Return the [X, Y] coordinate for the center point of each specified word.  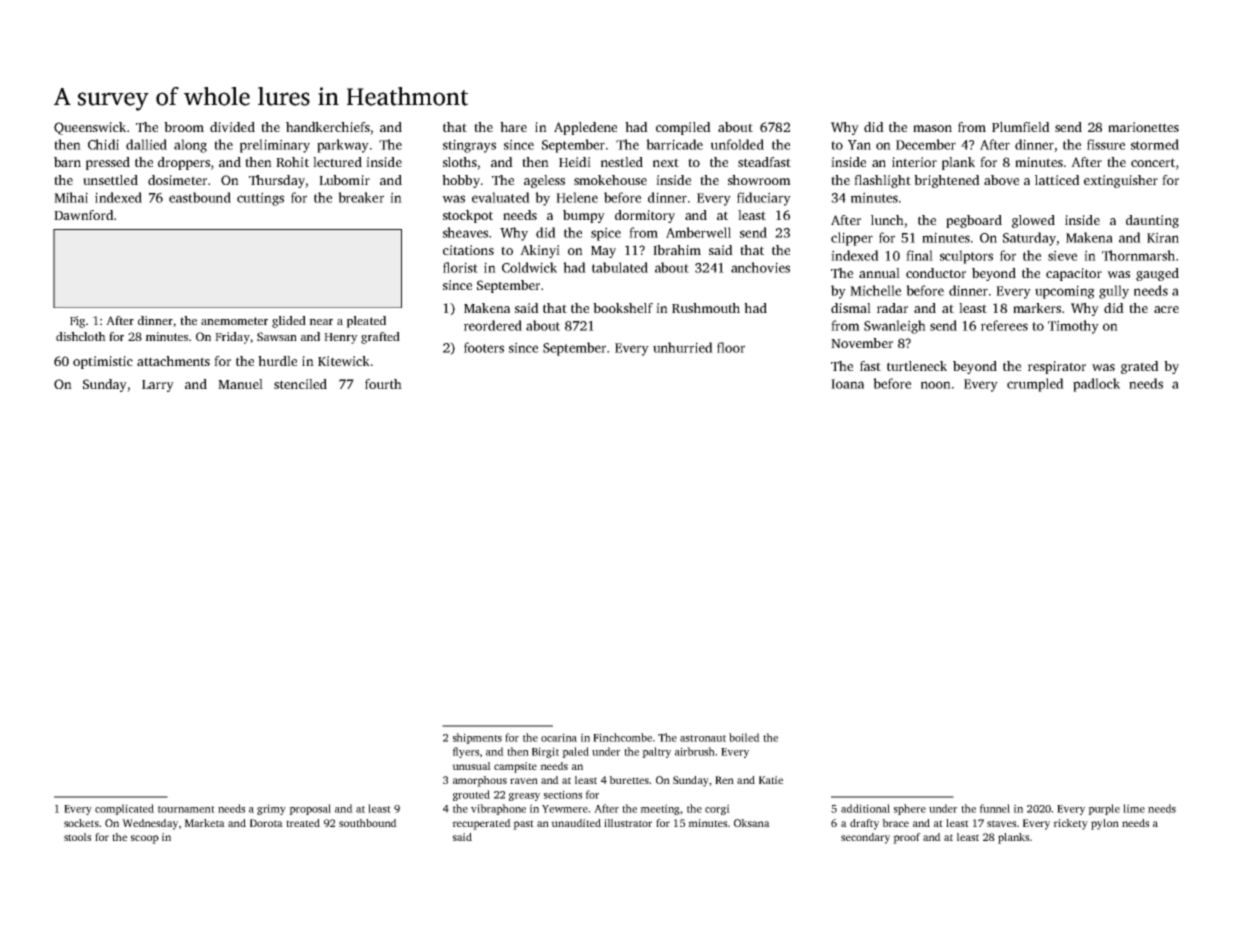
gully [1114, 292]
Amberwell [698, 232]
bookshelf [623, 308]
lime [1134, 808]
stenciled [300, 384]
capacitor [1074, 274]
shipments [477, 738]
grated [1140, 367]
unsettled [110, 180]
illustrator [628, 823]
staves [1001, 823]
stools [77, 837]
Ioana [847, 384]
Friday [232, 338]
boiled [744, 737]
